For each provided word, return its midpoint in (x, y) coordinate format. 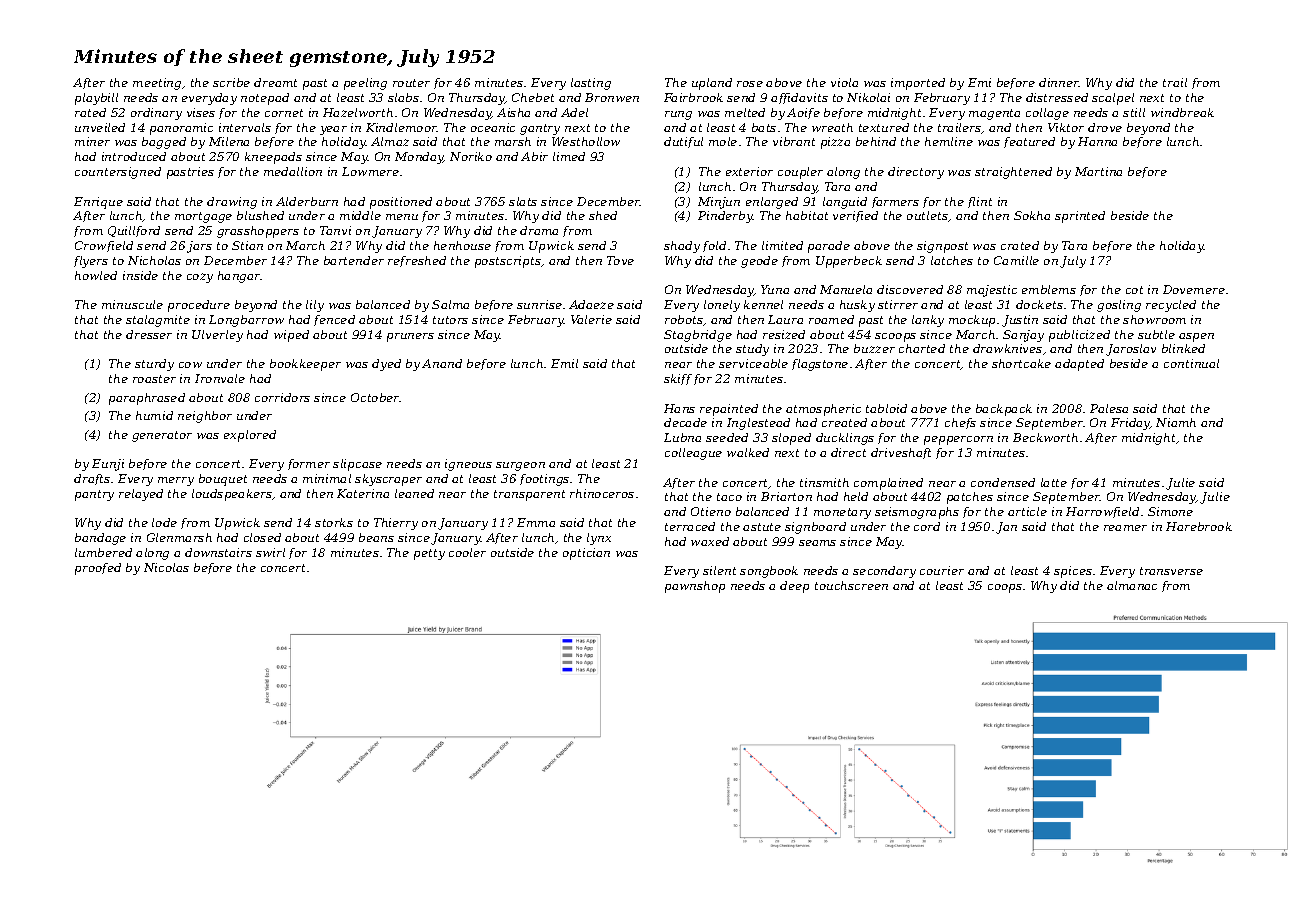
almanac (1132, 585)
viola (844, 82)
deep (794, 587)
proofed (98, 569)
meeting (157, 84)
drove (1105, 127)
